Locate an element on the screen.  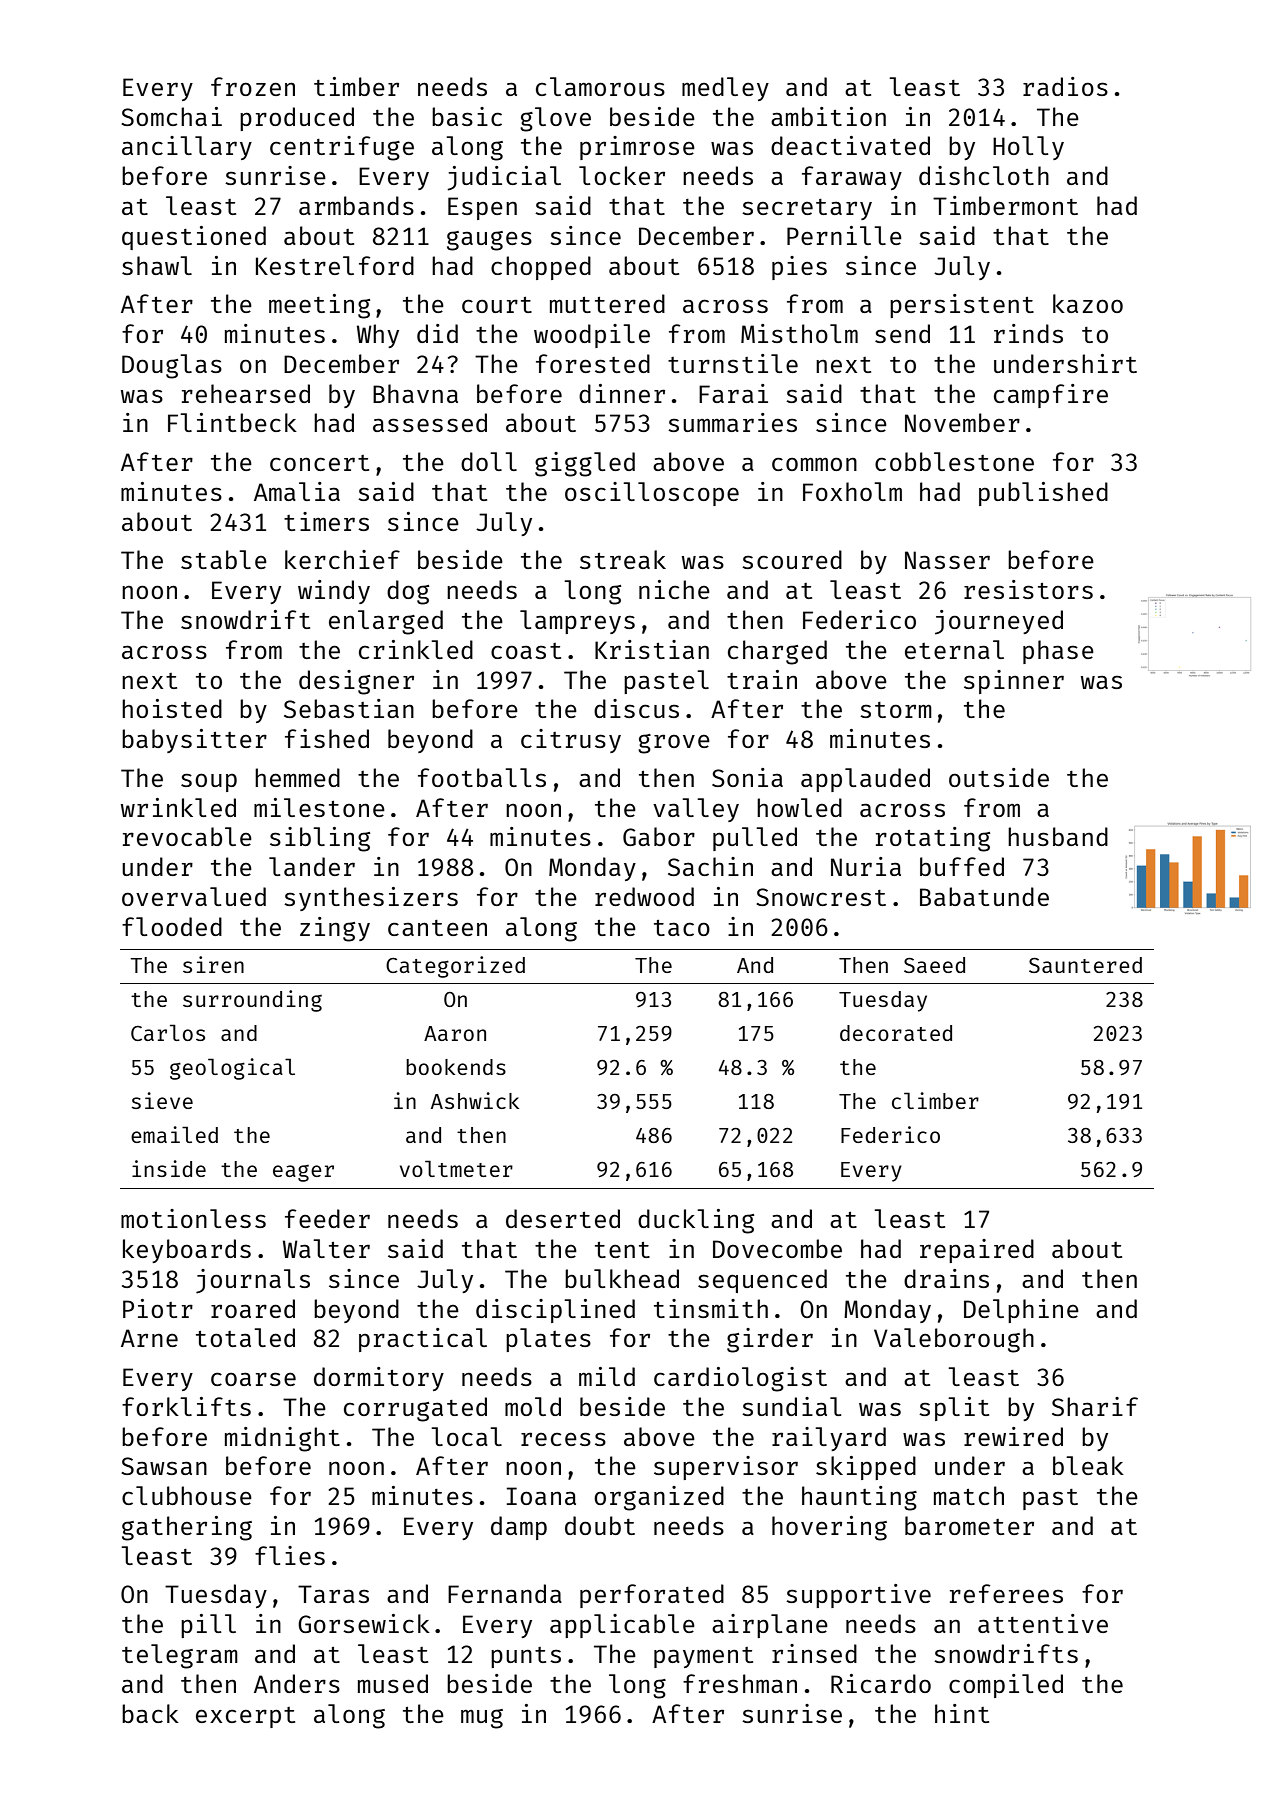
hint is located at coordinates (962, 1713).
